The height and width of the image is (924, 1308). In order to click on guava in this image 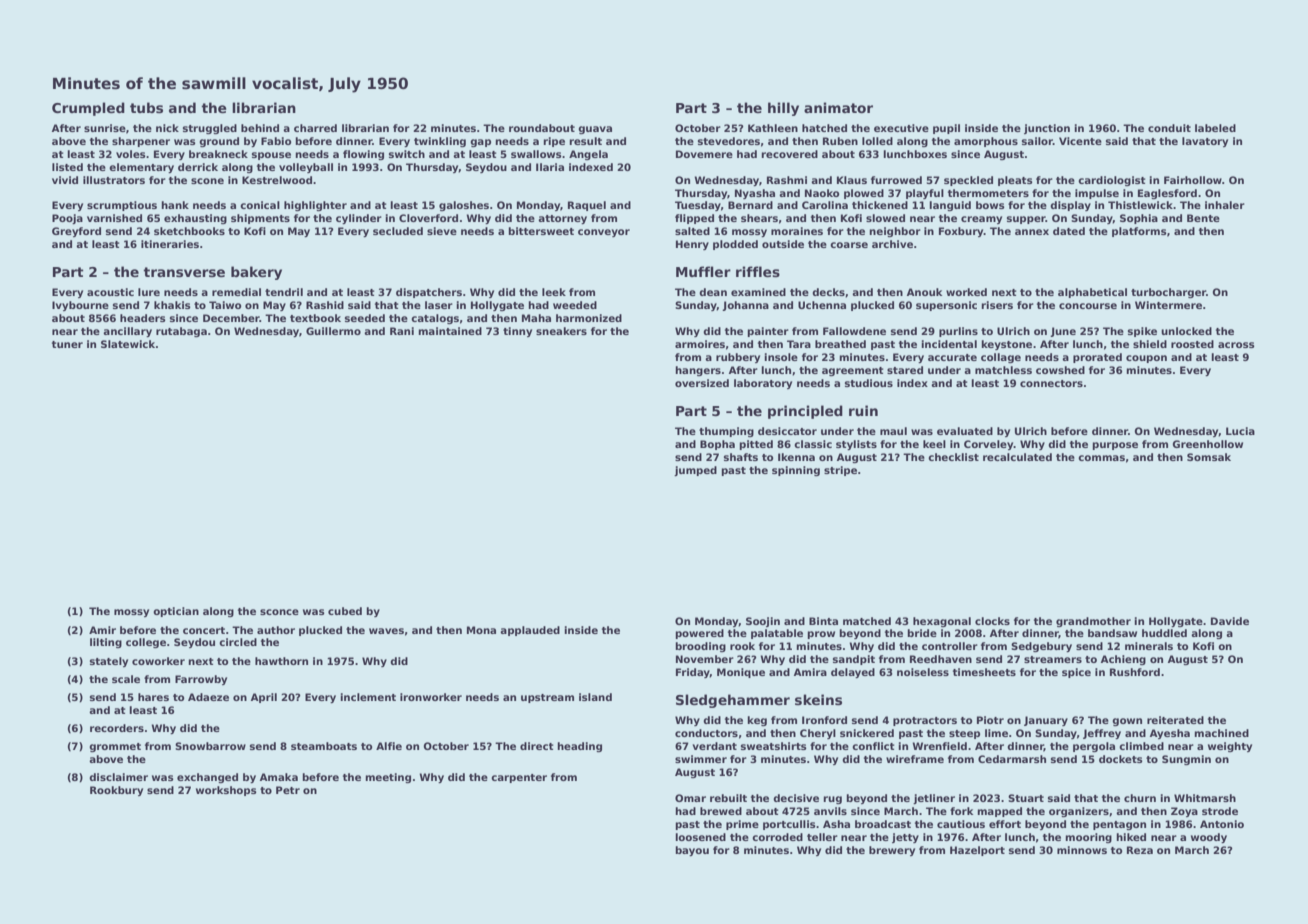, I will do `click(595, 130)`.
